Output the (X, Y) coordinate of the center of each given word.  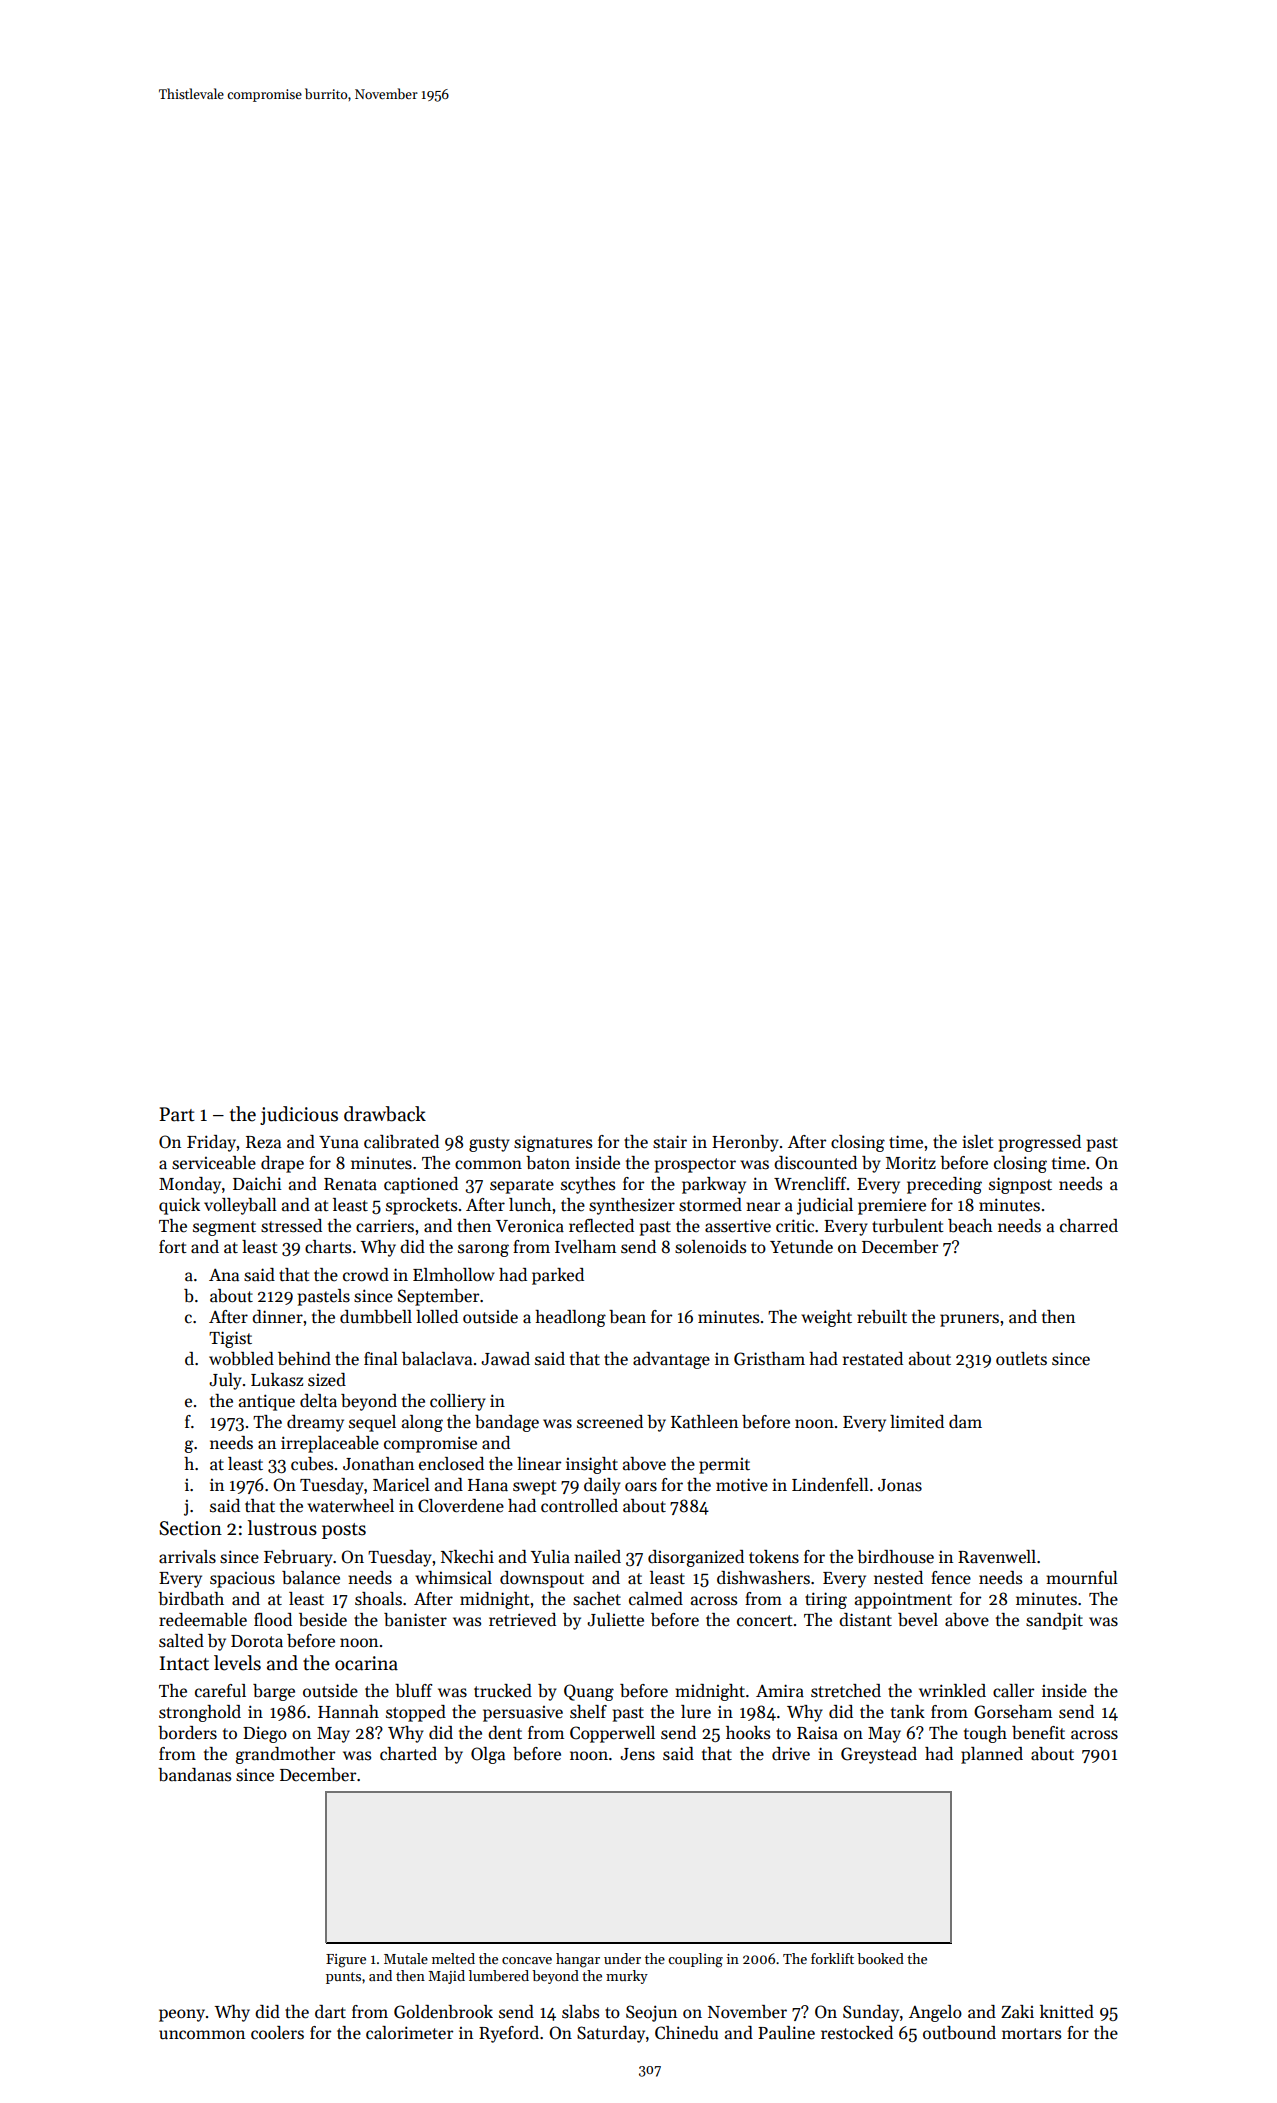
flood (273, 1620)
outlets (1021, 1359)
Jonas (900, 1485)
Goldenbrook (443, 2012)
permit (724, 1466)
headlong (570, 1318)
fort (173, 1246)
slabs (580, 2012)
